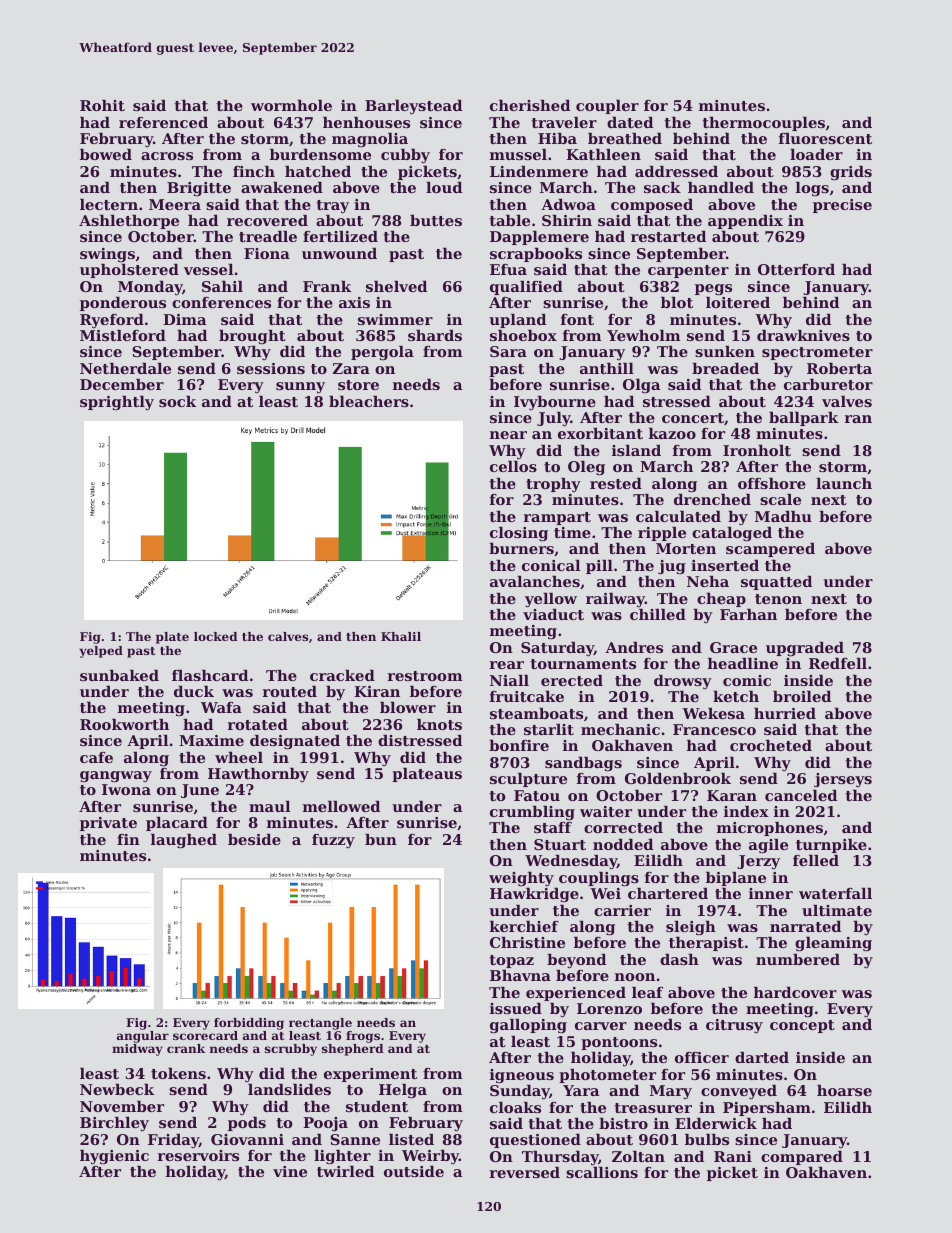  What do you see at coordinates (678, 516) in the image?
I see `calculated` at bounding box center [678, 516].
